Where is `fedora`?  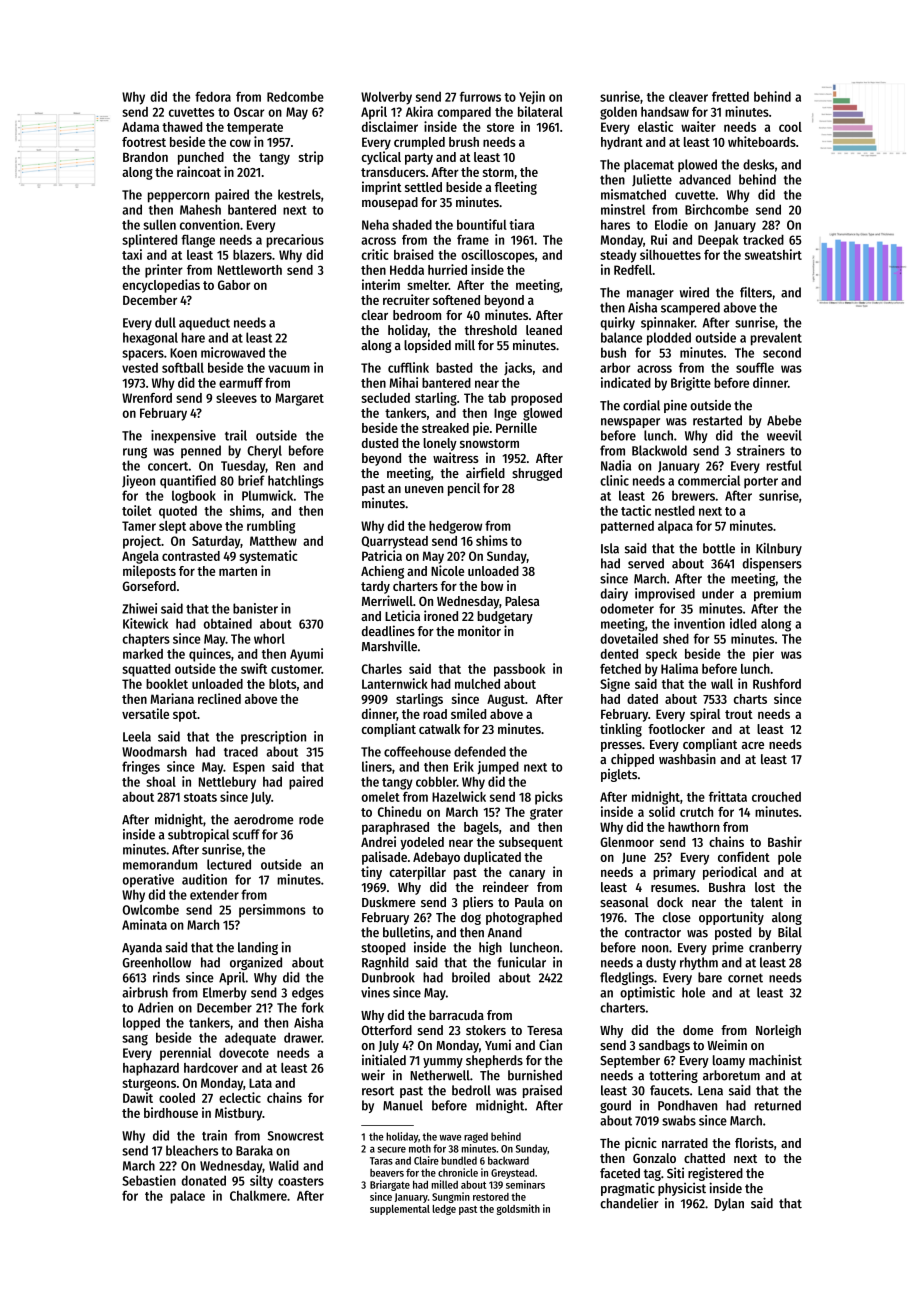 fedora is located at coordinates (213, 96).
